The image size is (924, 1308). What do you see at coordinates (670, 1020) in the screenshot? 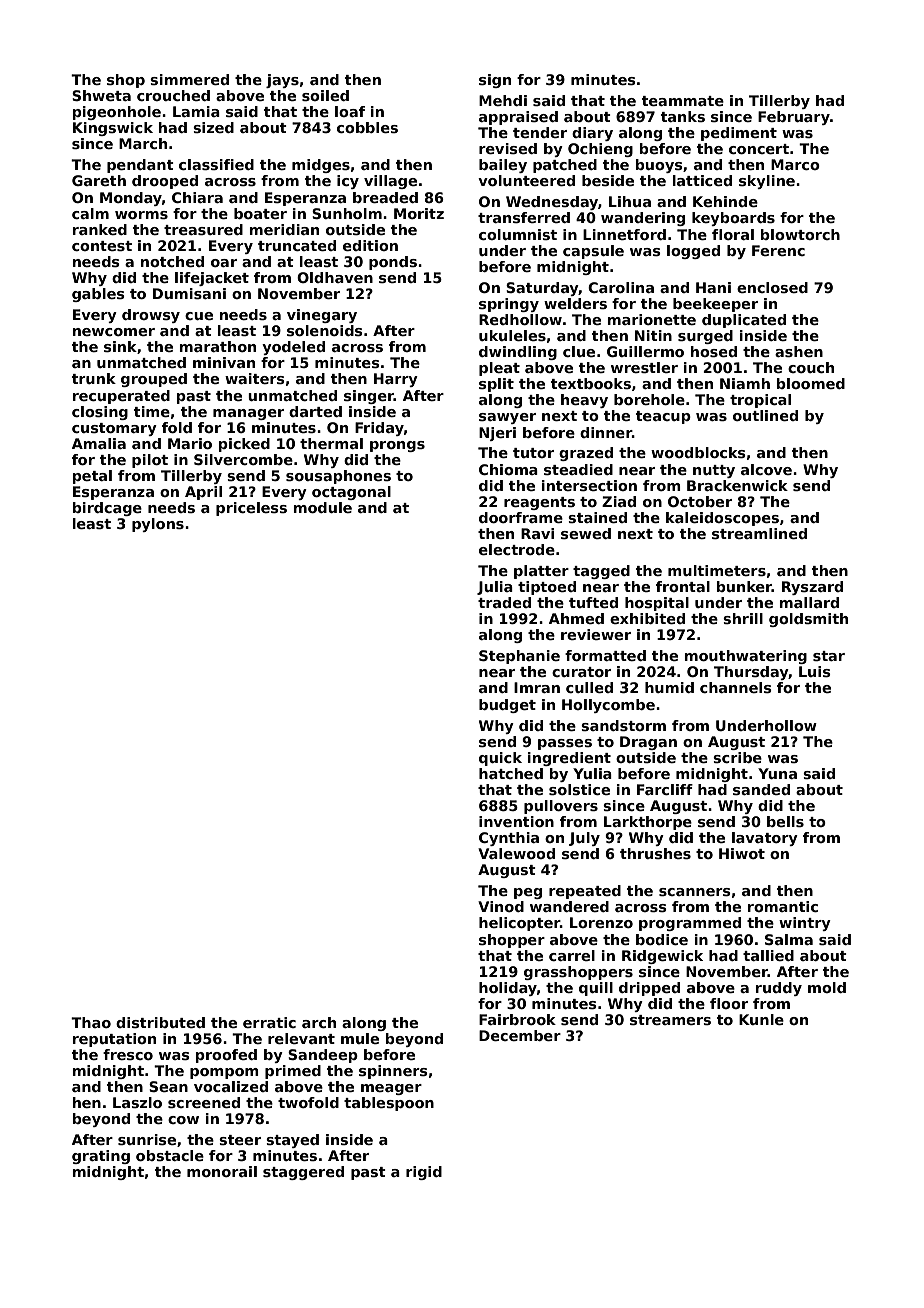
I see `streamers` at bounding box center [670, 1020].
